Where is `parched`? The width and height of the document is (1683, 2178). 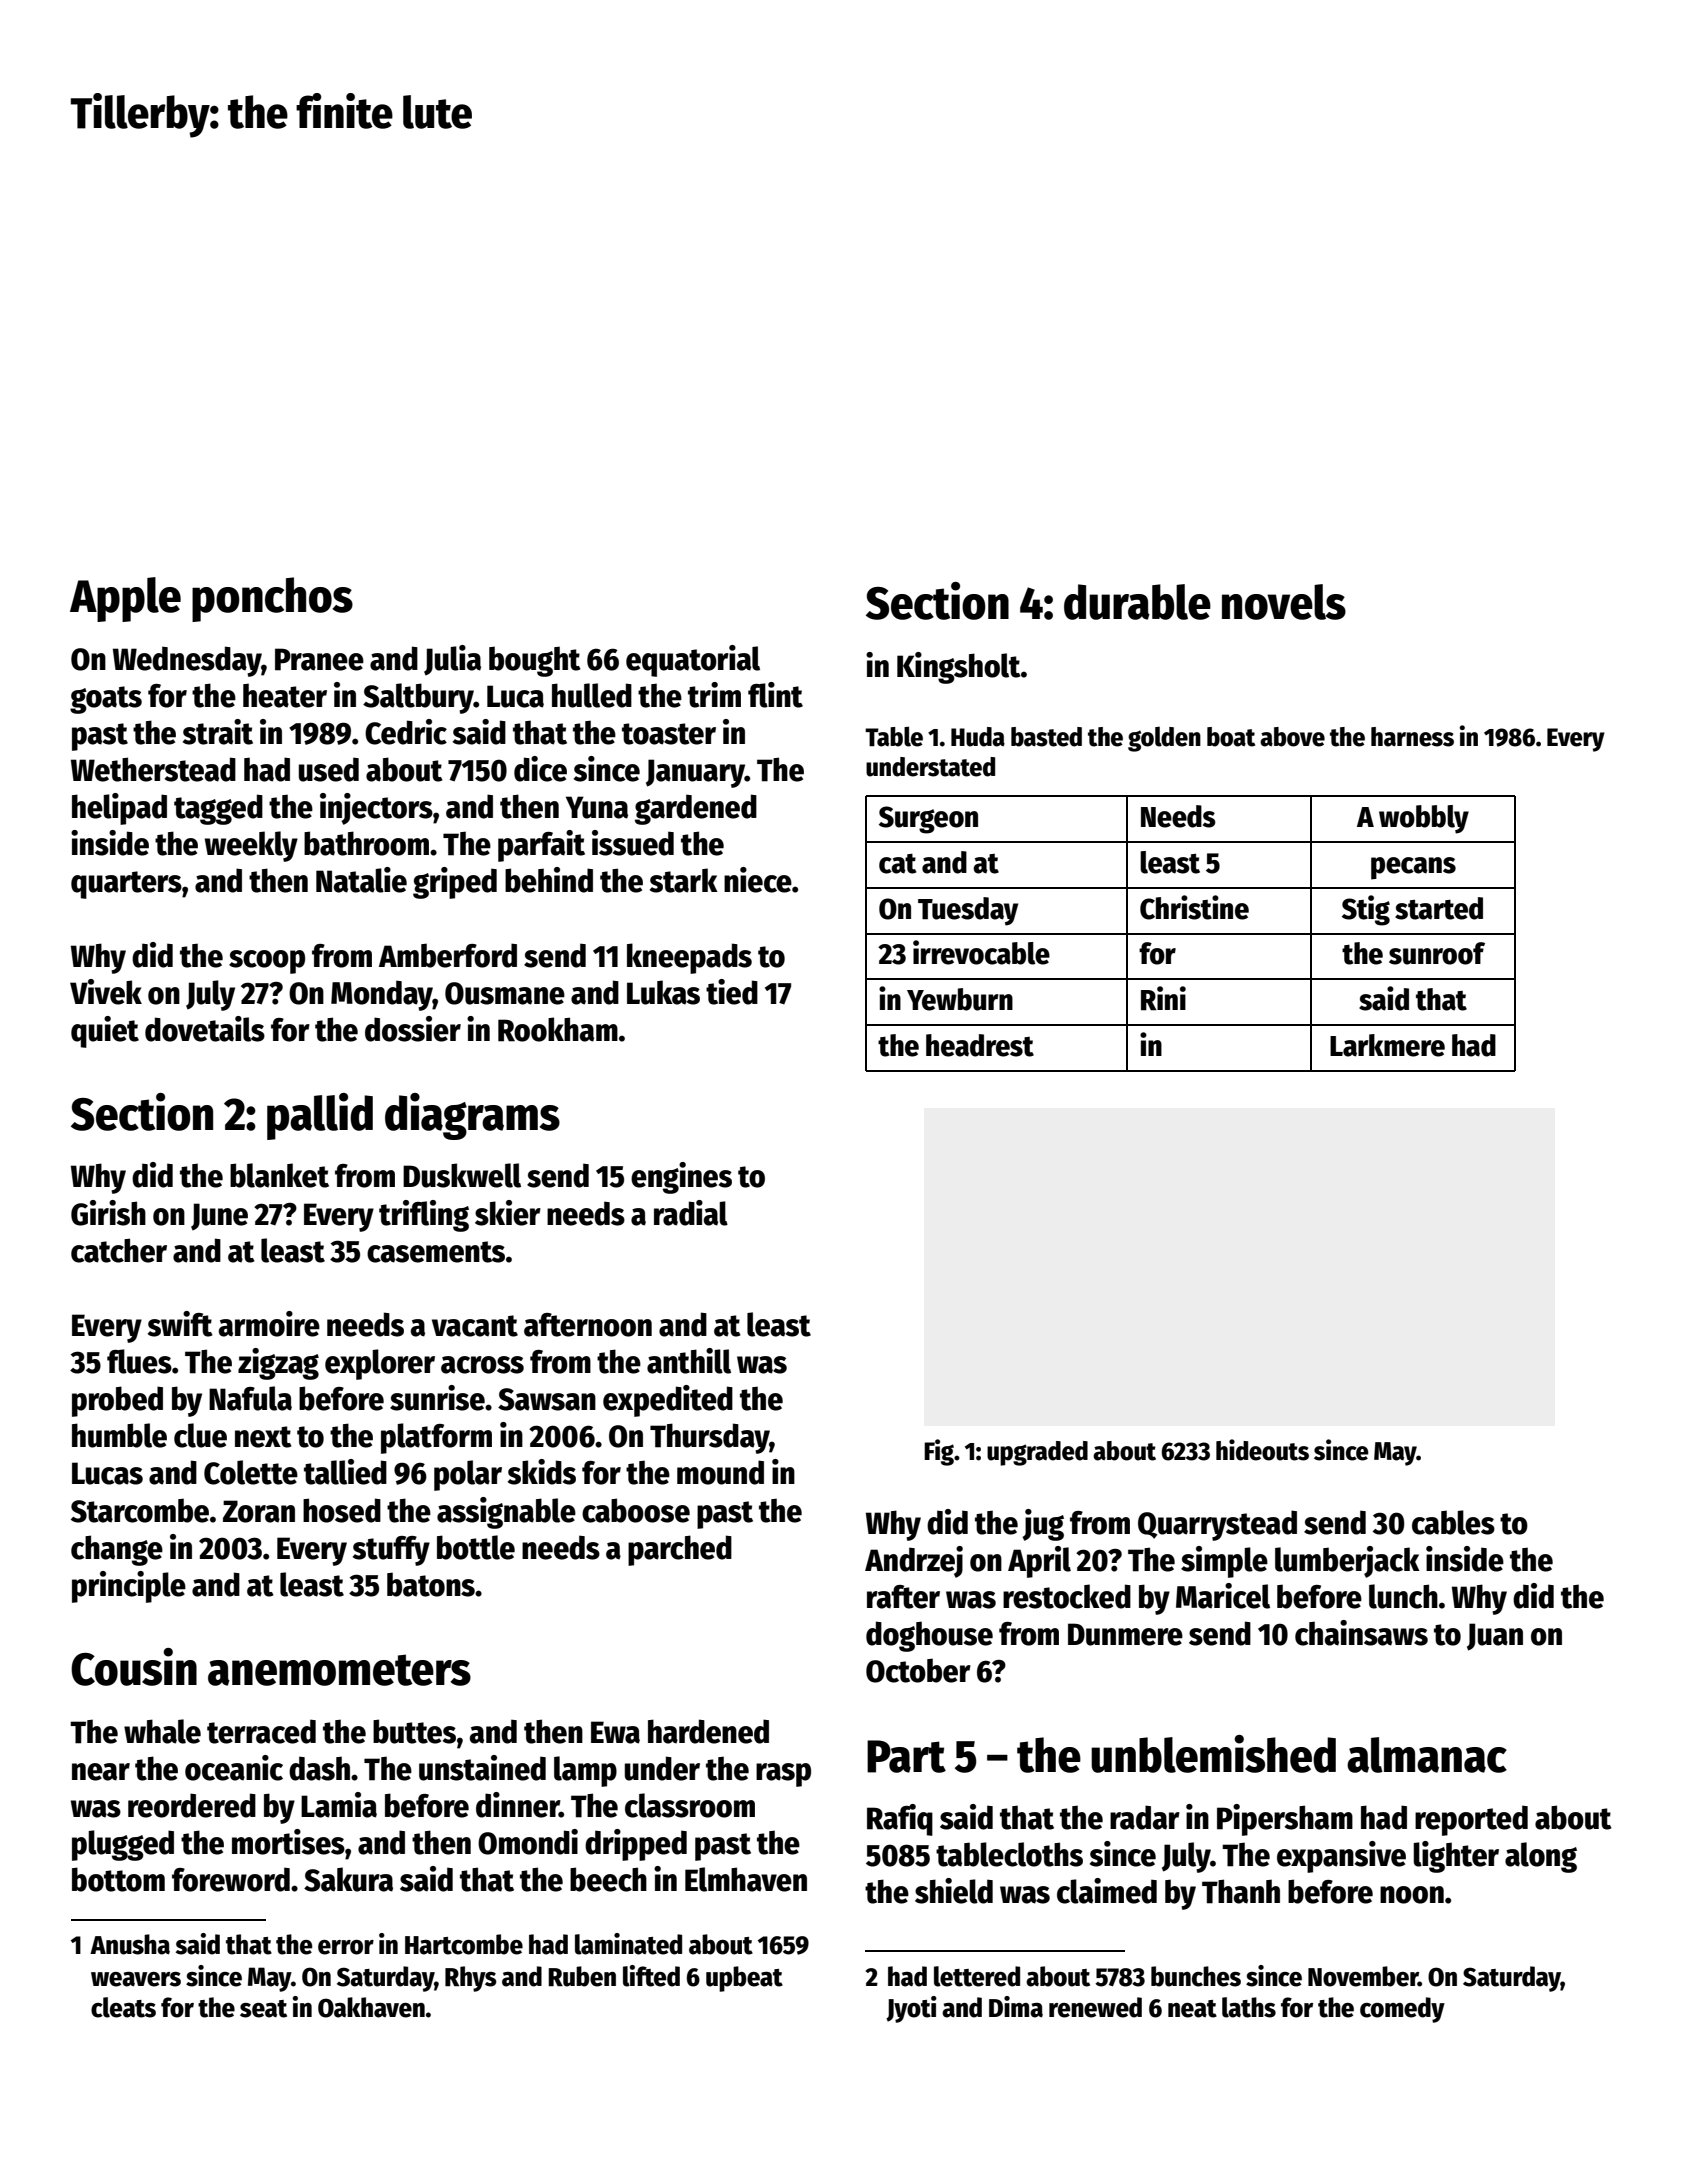
parched is located at coordinates (680, 1550).
